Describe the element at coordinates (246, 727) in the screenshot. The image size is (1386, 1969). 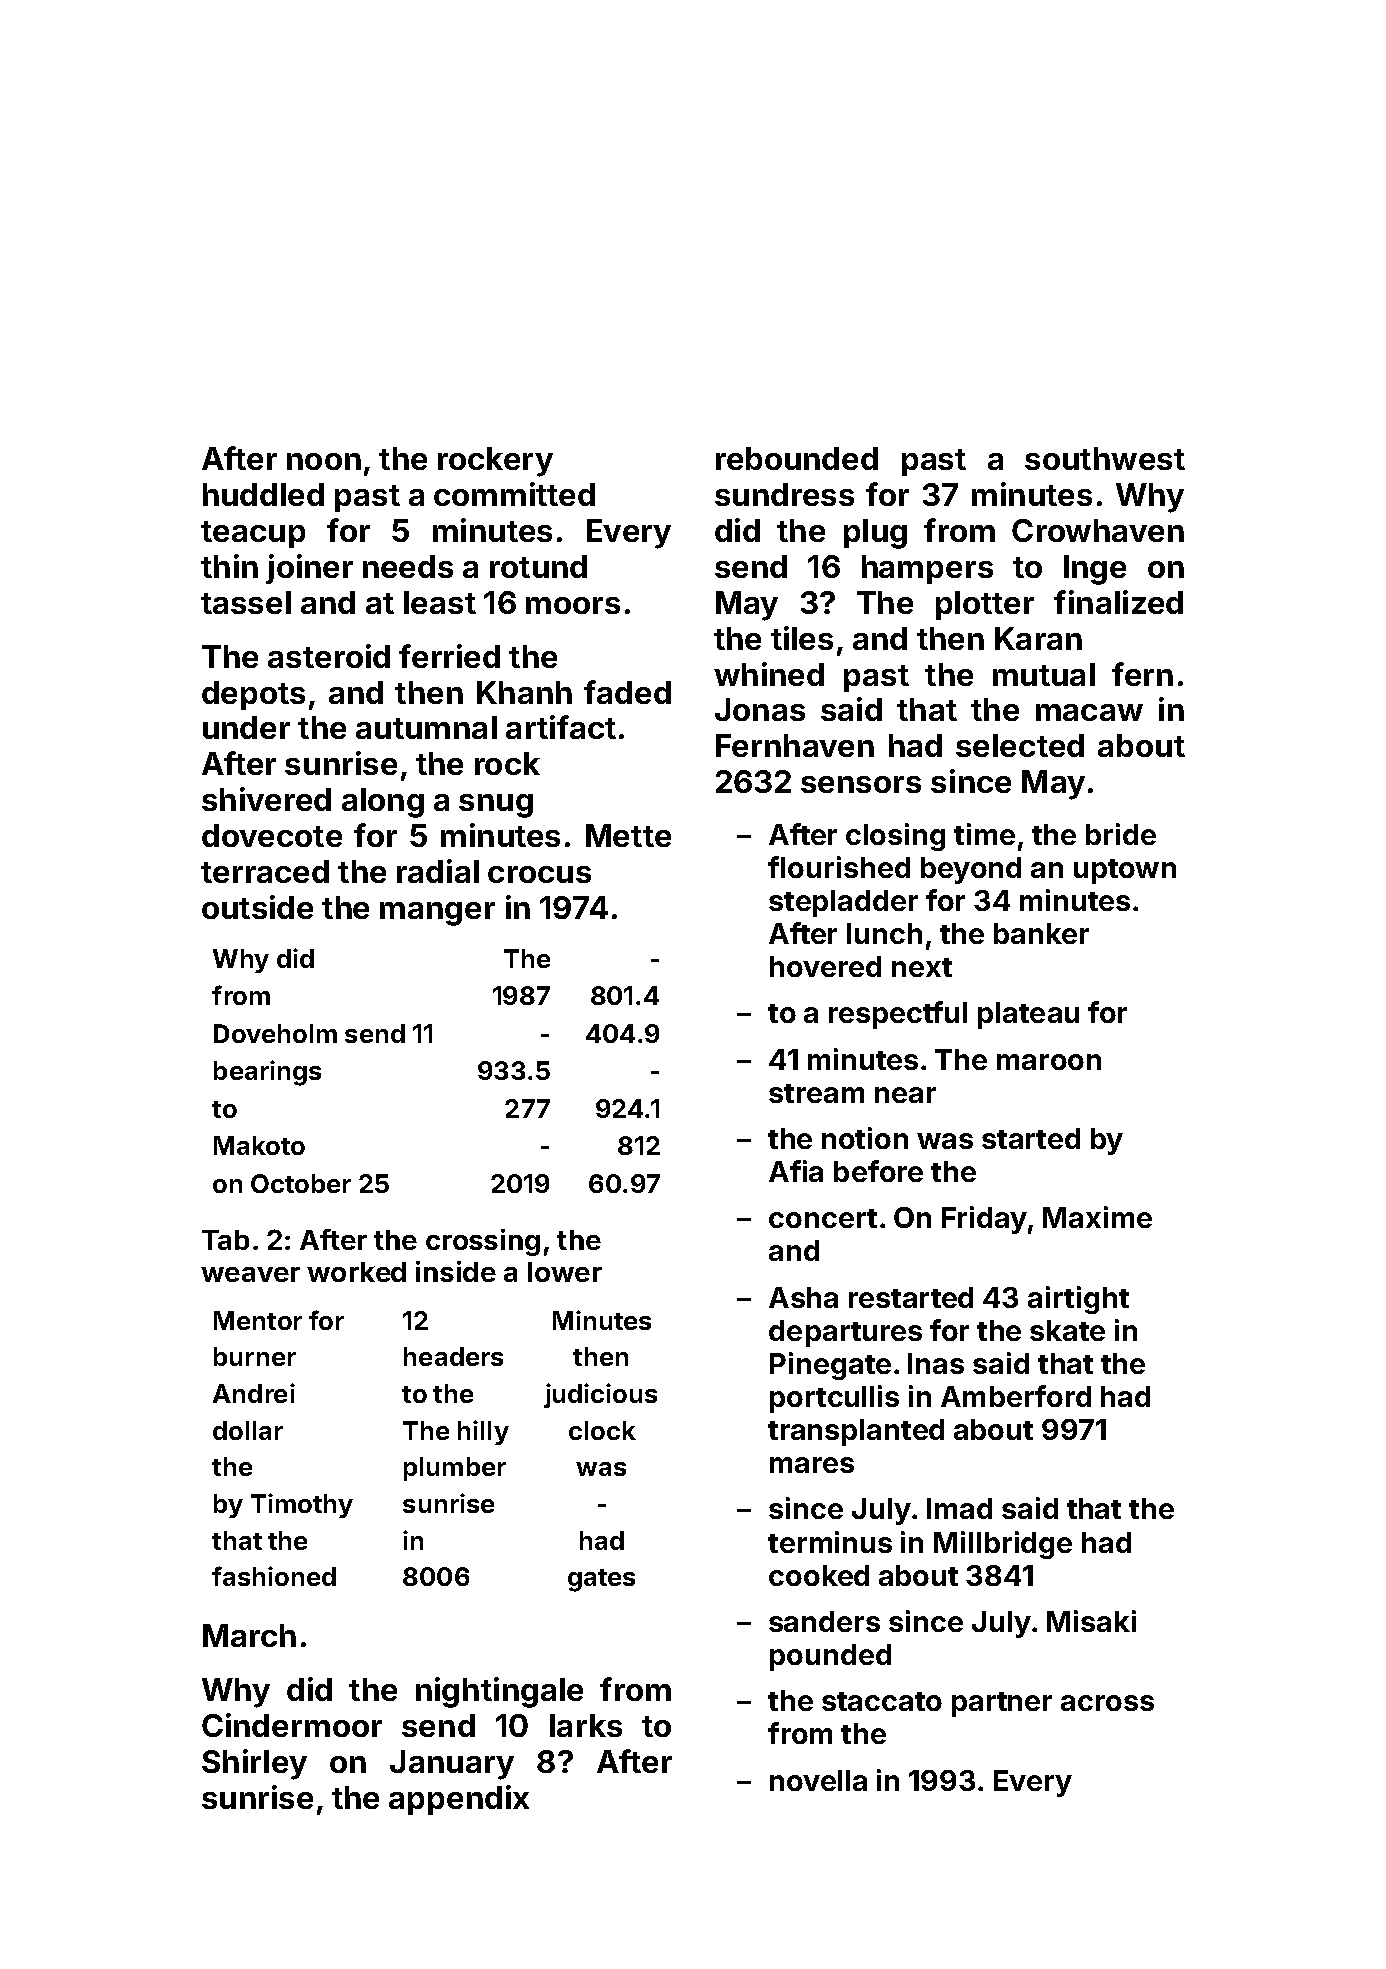
I see `under` at that location.
